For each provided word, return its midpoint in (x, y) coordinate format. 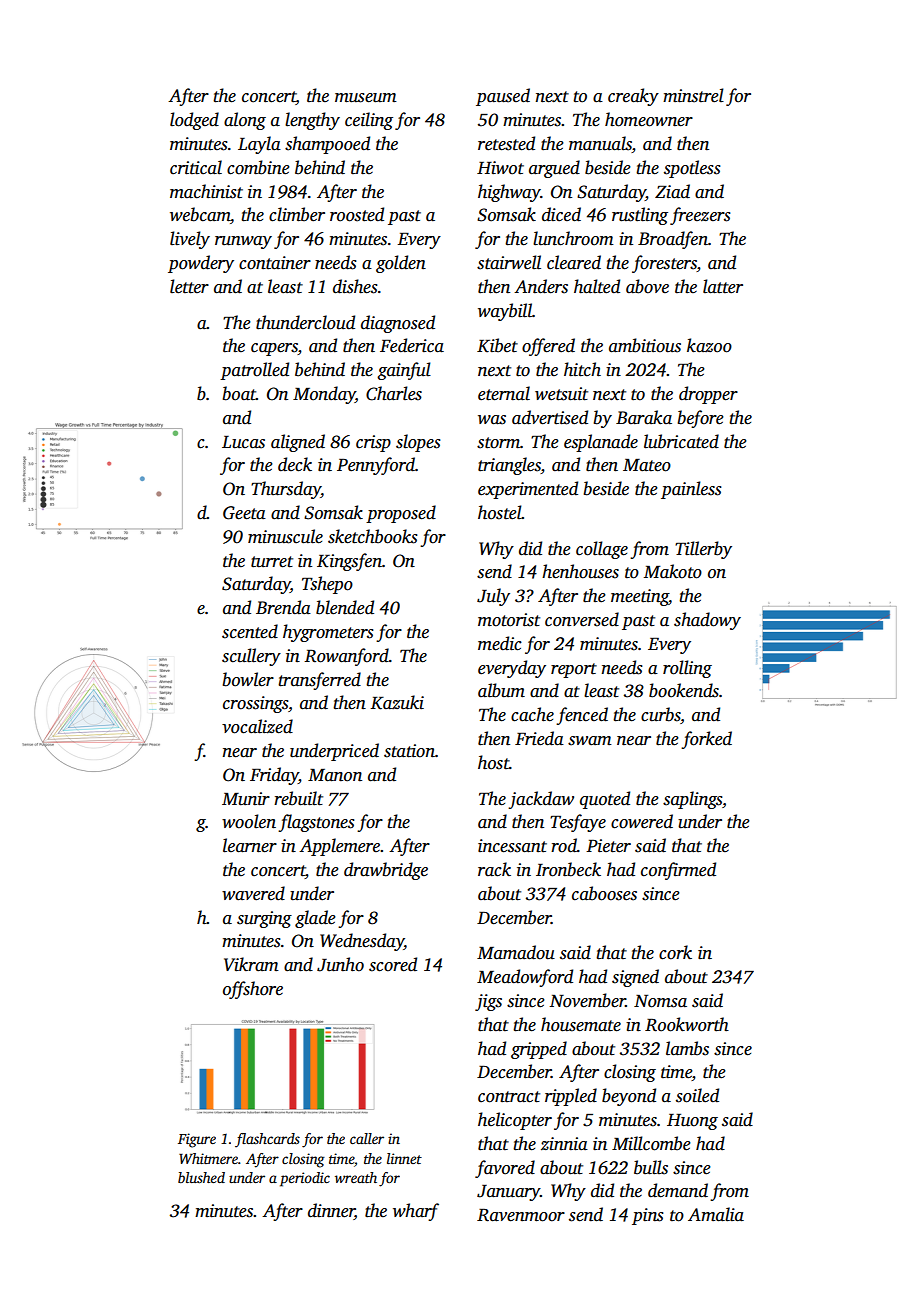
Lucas (243, 442)
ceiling (369, 121)
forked (706, 740)
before (701, 419)
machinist (206, 191)
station (409, 751)
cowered (642, 821)
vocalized (257, 726)
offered (548, 347)
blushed (201, 1177)
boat (239, 393)
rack (494, 869)
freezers (700, 216)
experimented (528, 490)
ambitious (645, 345)
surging (264, 919)
